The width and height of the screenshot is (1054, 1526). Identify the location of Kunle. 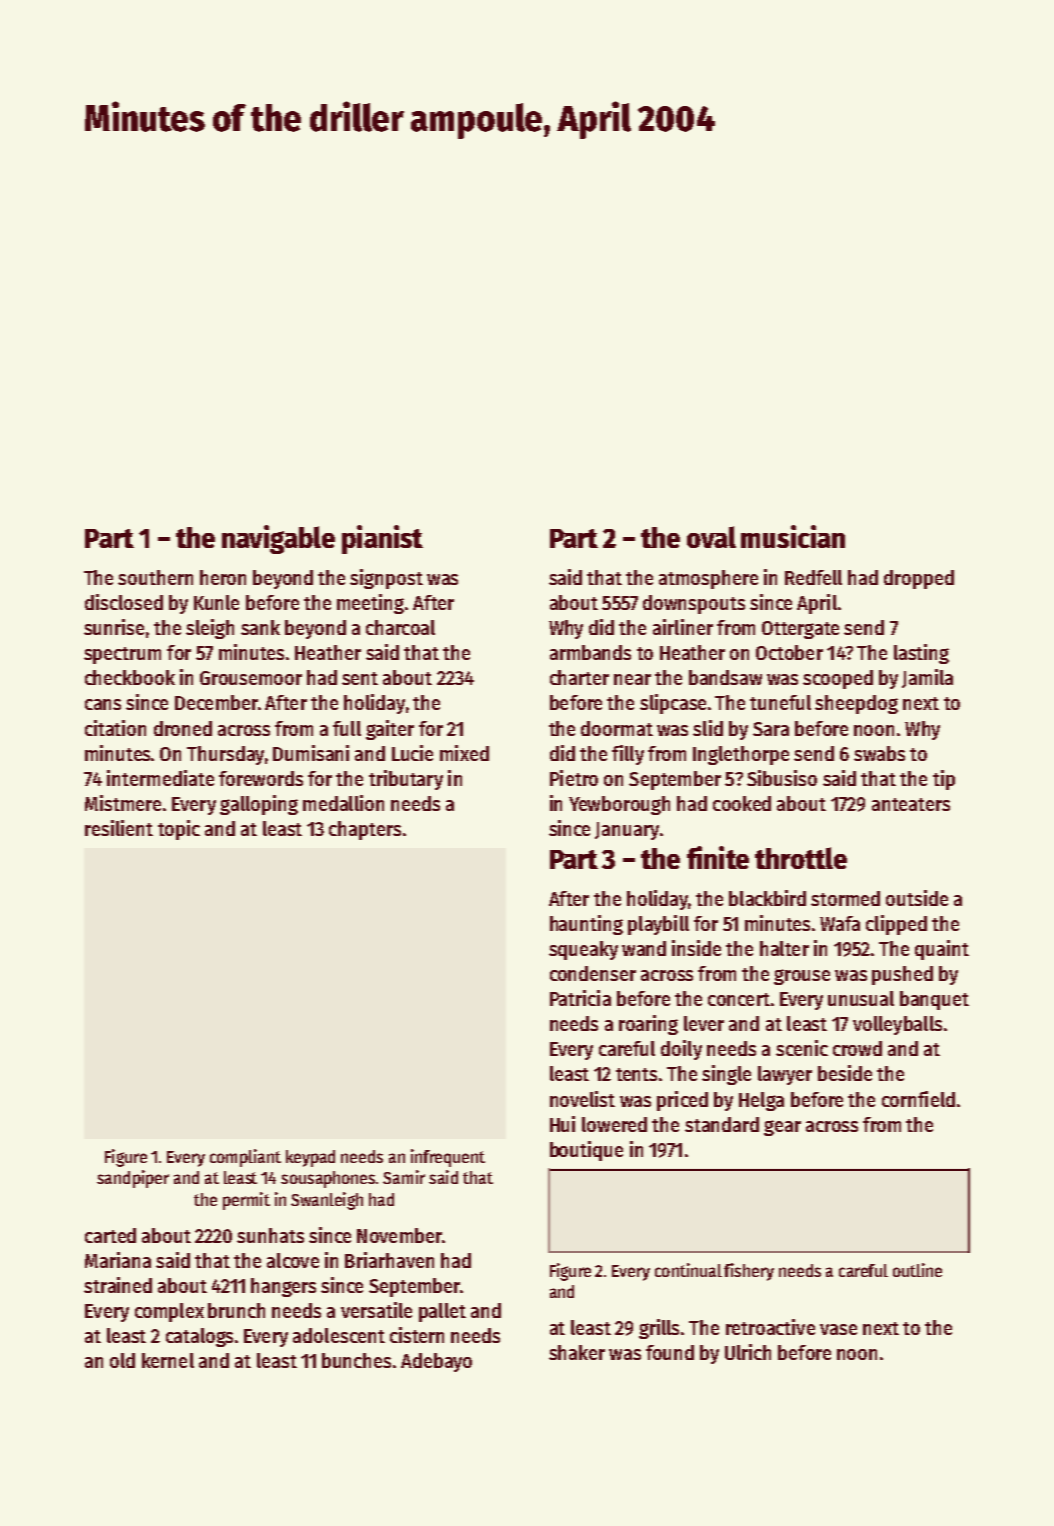
(216, 602).
